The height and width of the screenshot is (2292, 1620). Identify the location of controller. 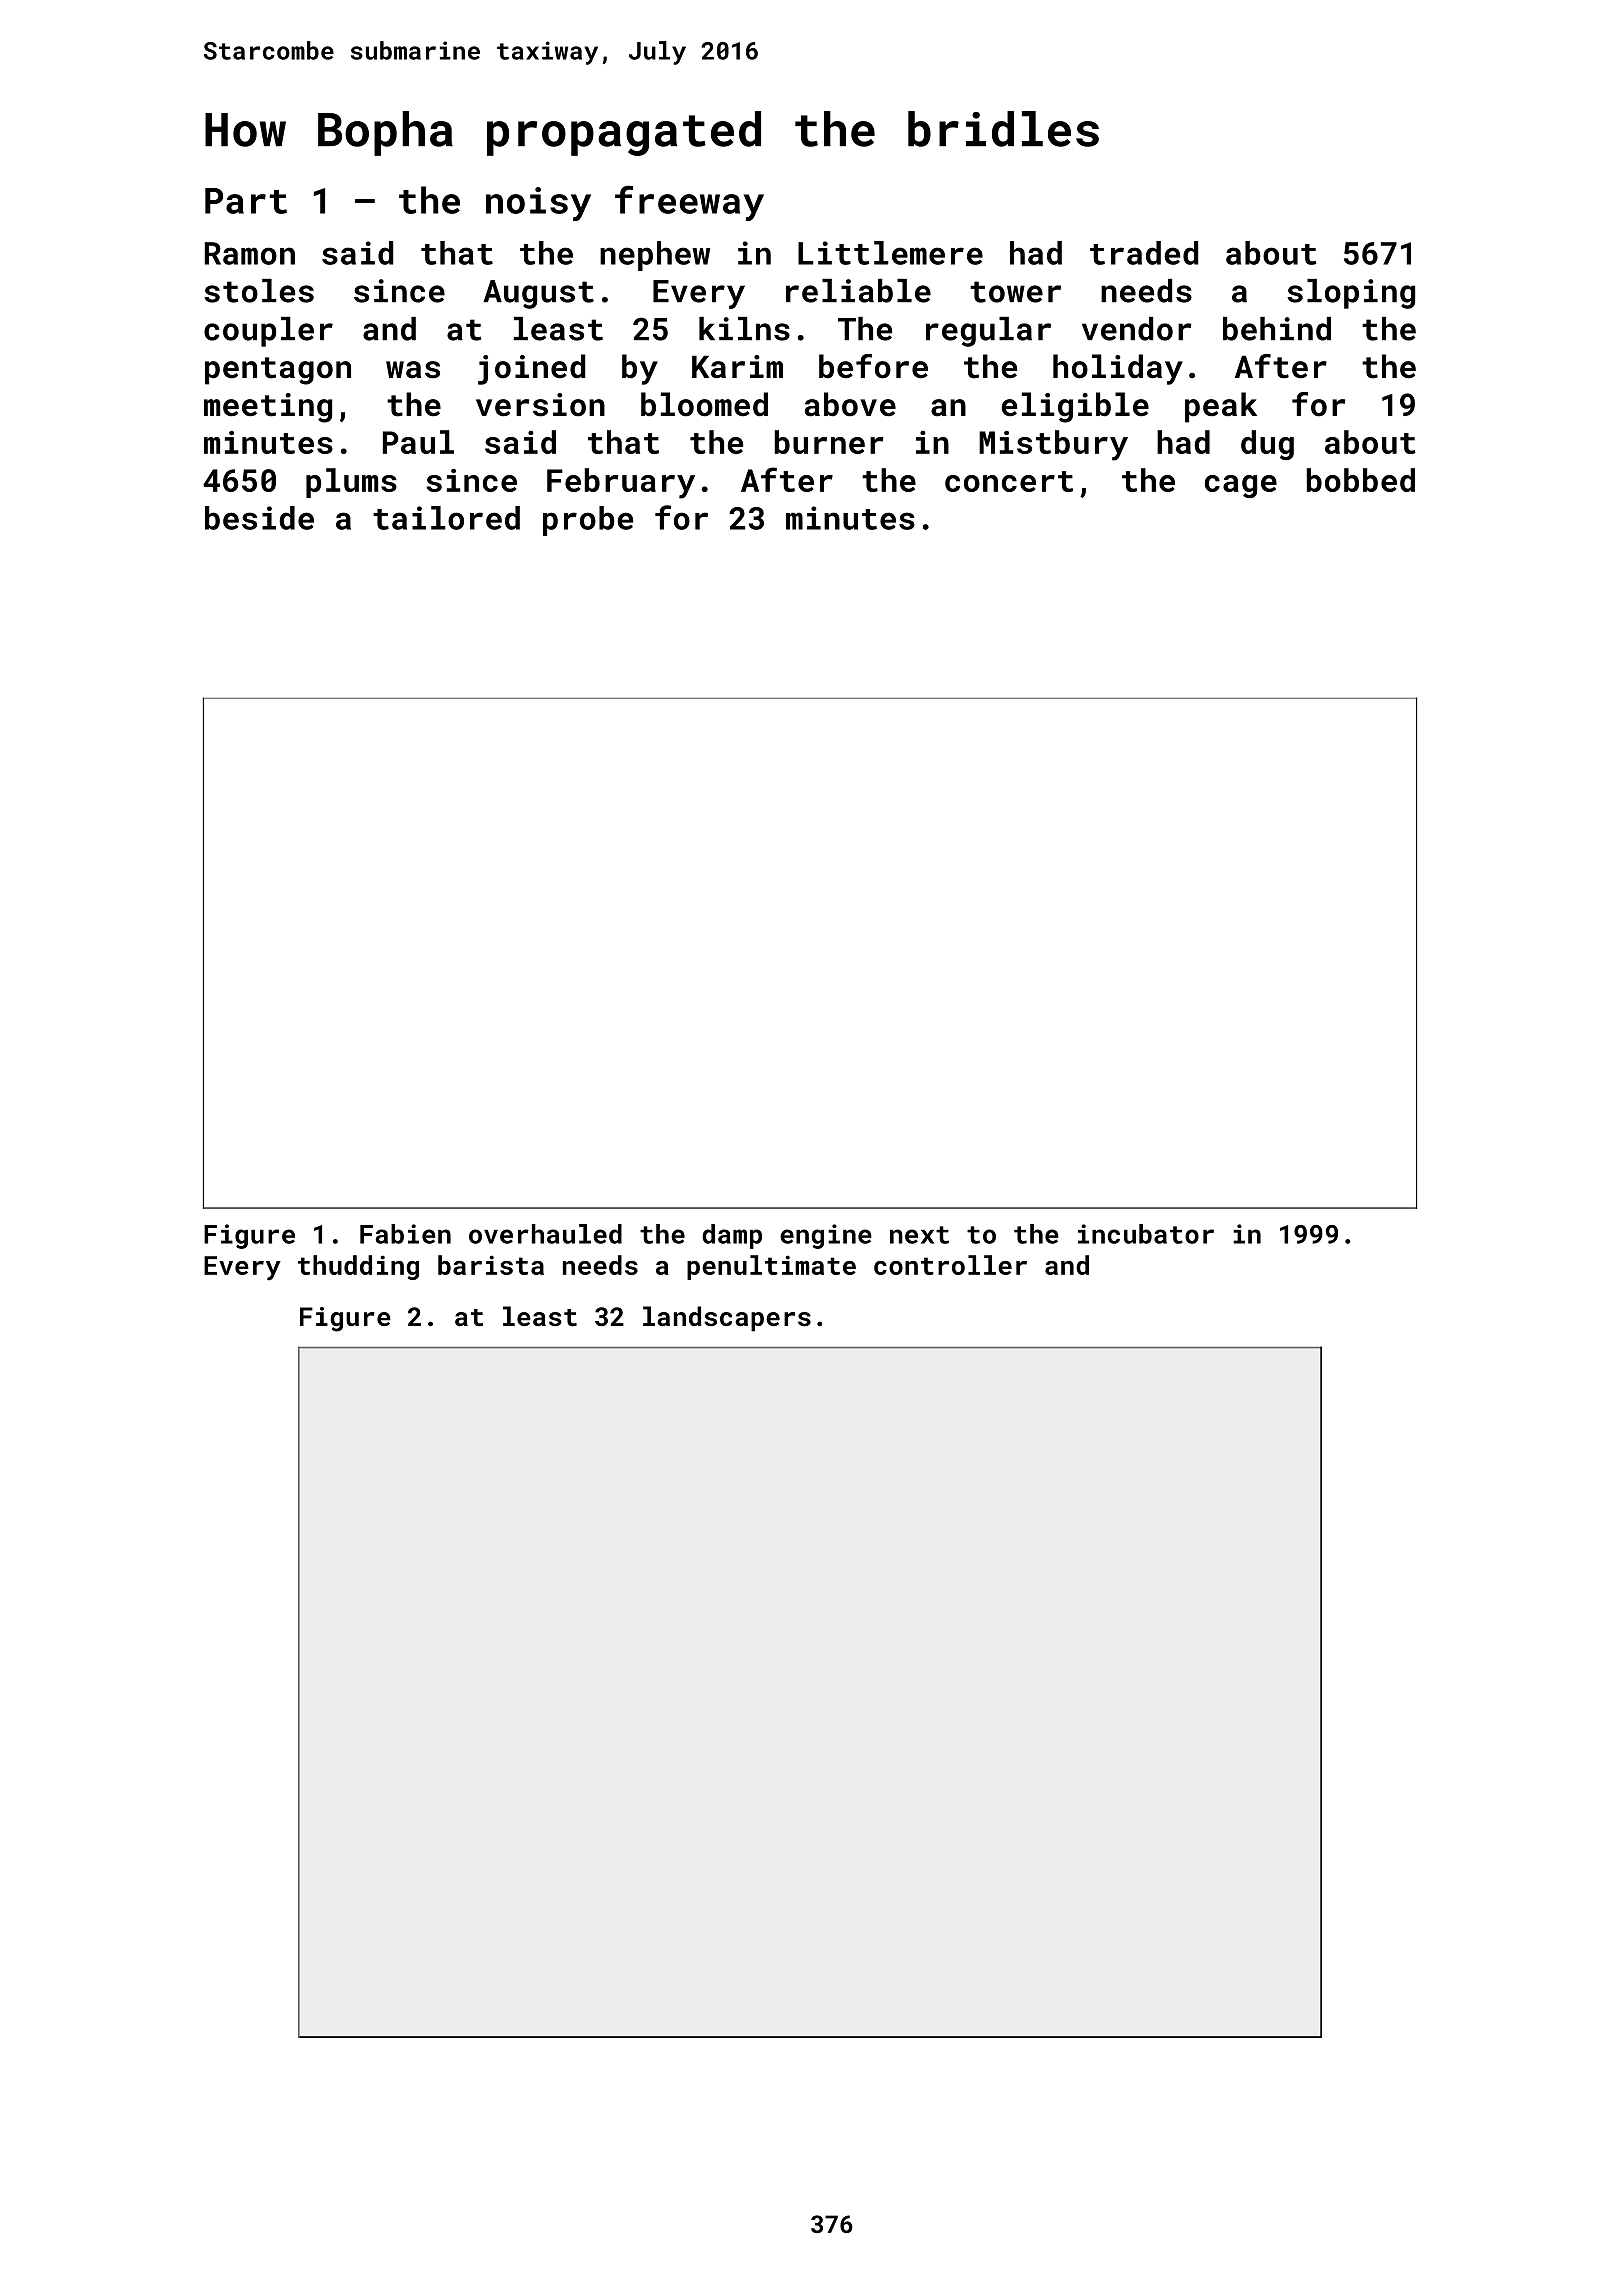
(950, 1265).
